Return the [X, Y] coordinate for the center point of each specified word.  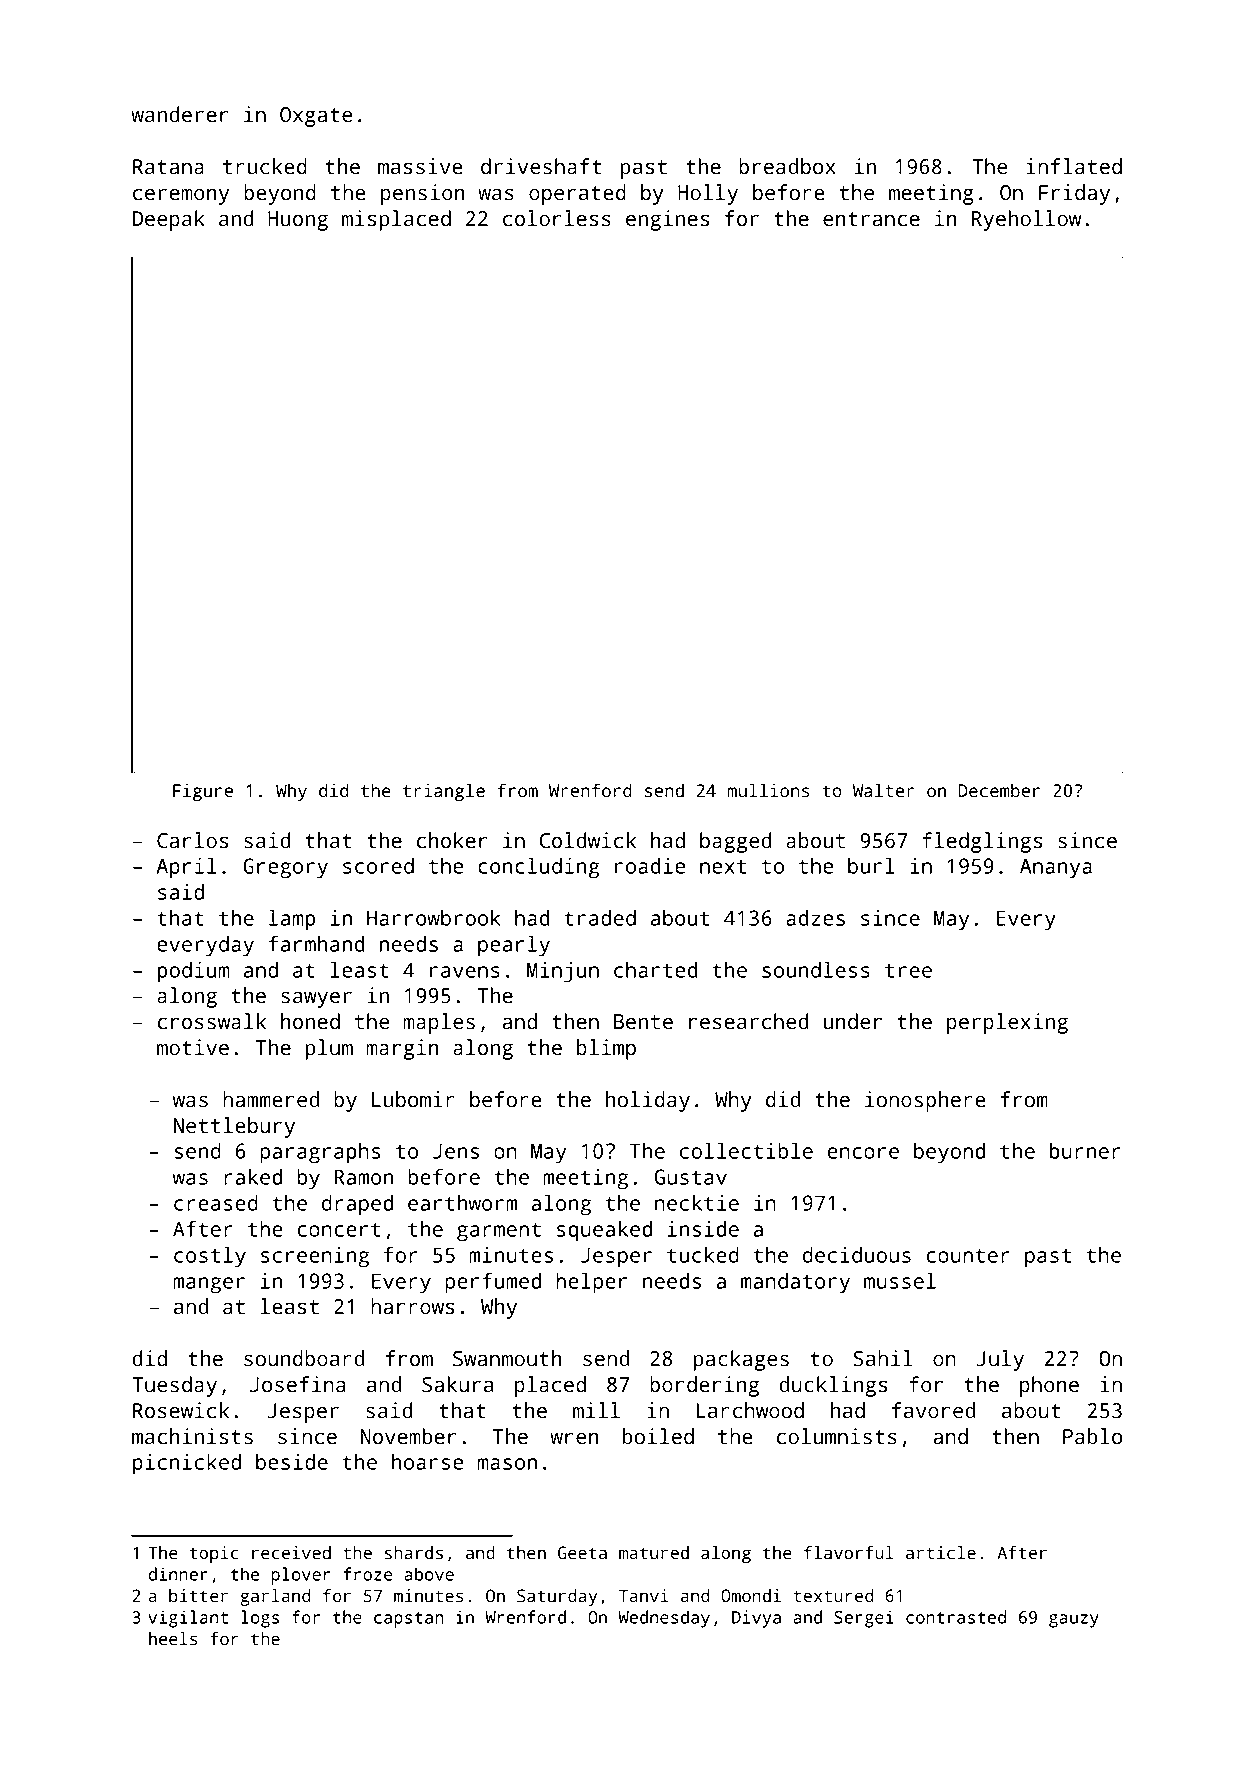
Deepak [169, 220]
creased [216, 1202]
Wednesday [664, 1619]
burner [1085, 1150]
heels [173, 1639]
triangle [444, 792]
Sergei [864, 1619]
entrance [871, 219]
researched [749, 1021]
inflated [1074, 166]
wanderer [180, 114]
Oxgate [316, 117]
